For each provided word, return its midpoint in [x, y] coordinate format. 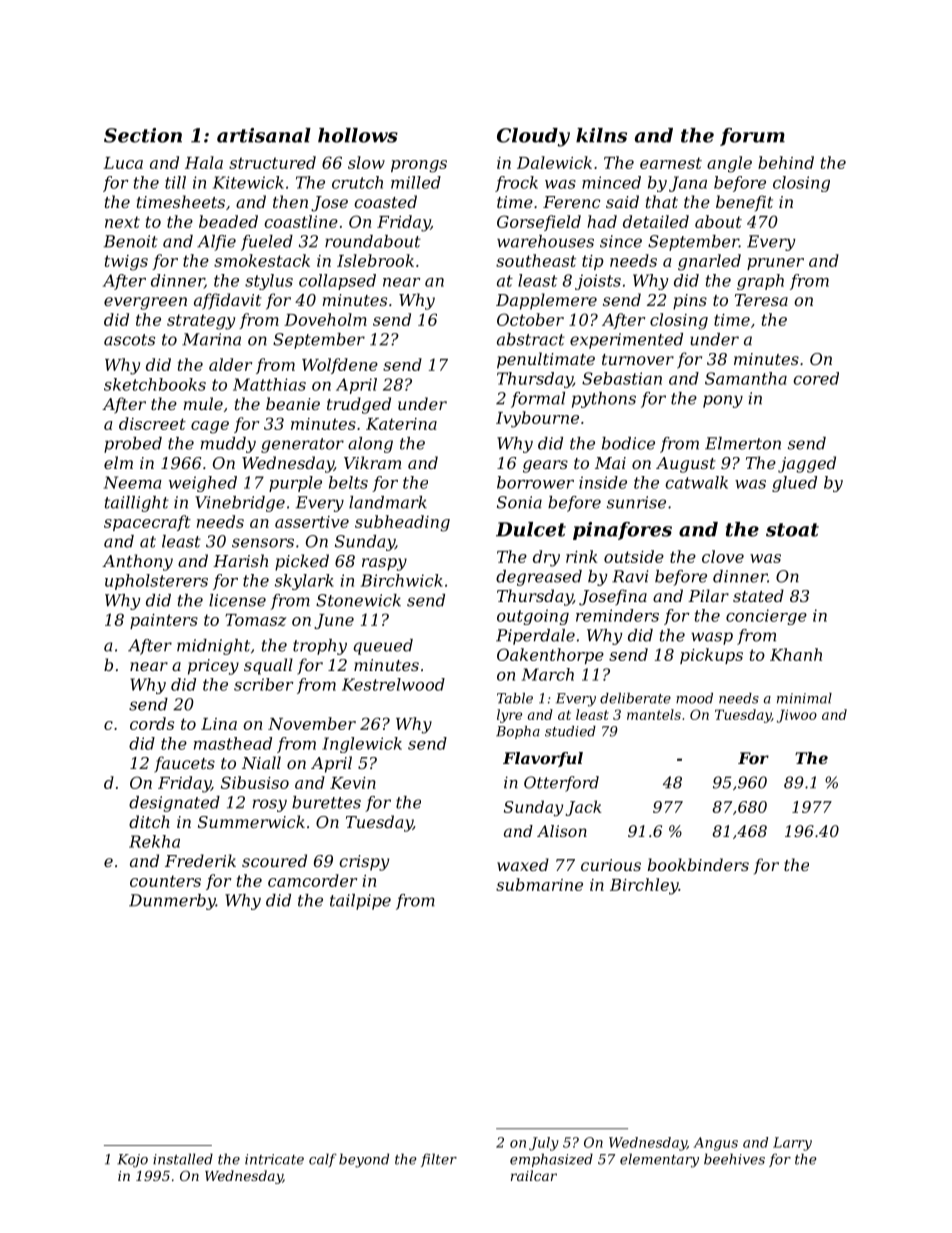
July [544, 1144]
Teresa [761, 300]
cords [152, 723]
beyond [364, 1160]
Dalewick [554, 162]
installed [183, 1159]
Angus [715, 1144]
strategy [201, 322]
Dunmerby [172, 902]
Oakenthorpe [550, 656]
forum [752, 137]
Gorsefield [539, 223]
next [122, 222]
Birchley [644, 886]
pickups [711, 656]
